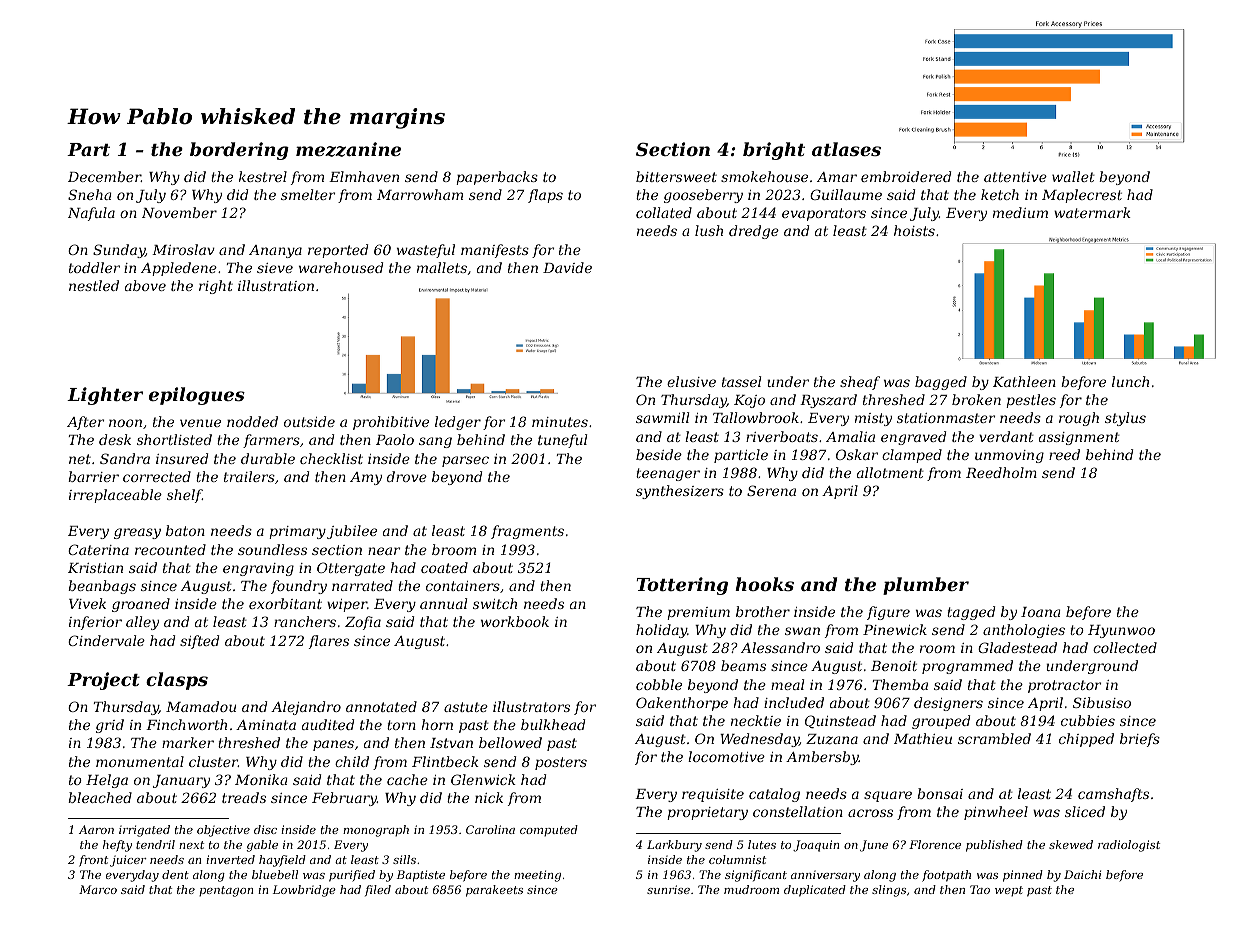 The image size is (1233, 952). I want to click on smokehouse, so click(764, 176).
